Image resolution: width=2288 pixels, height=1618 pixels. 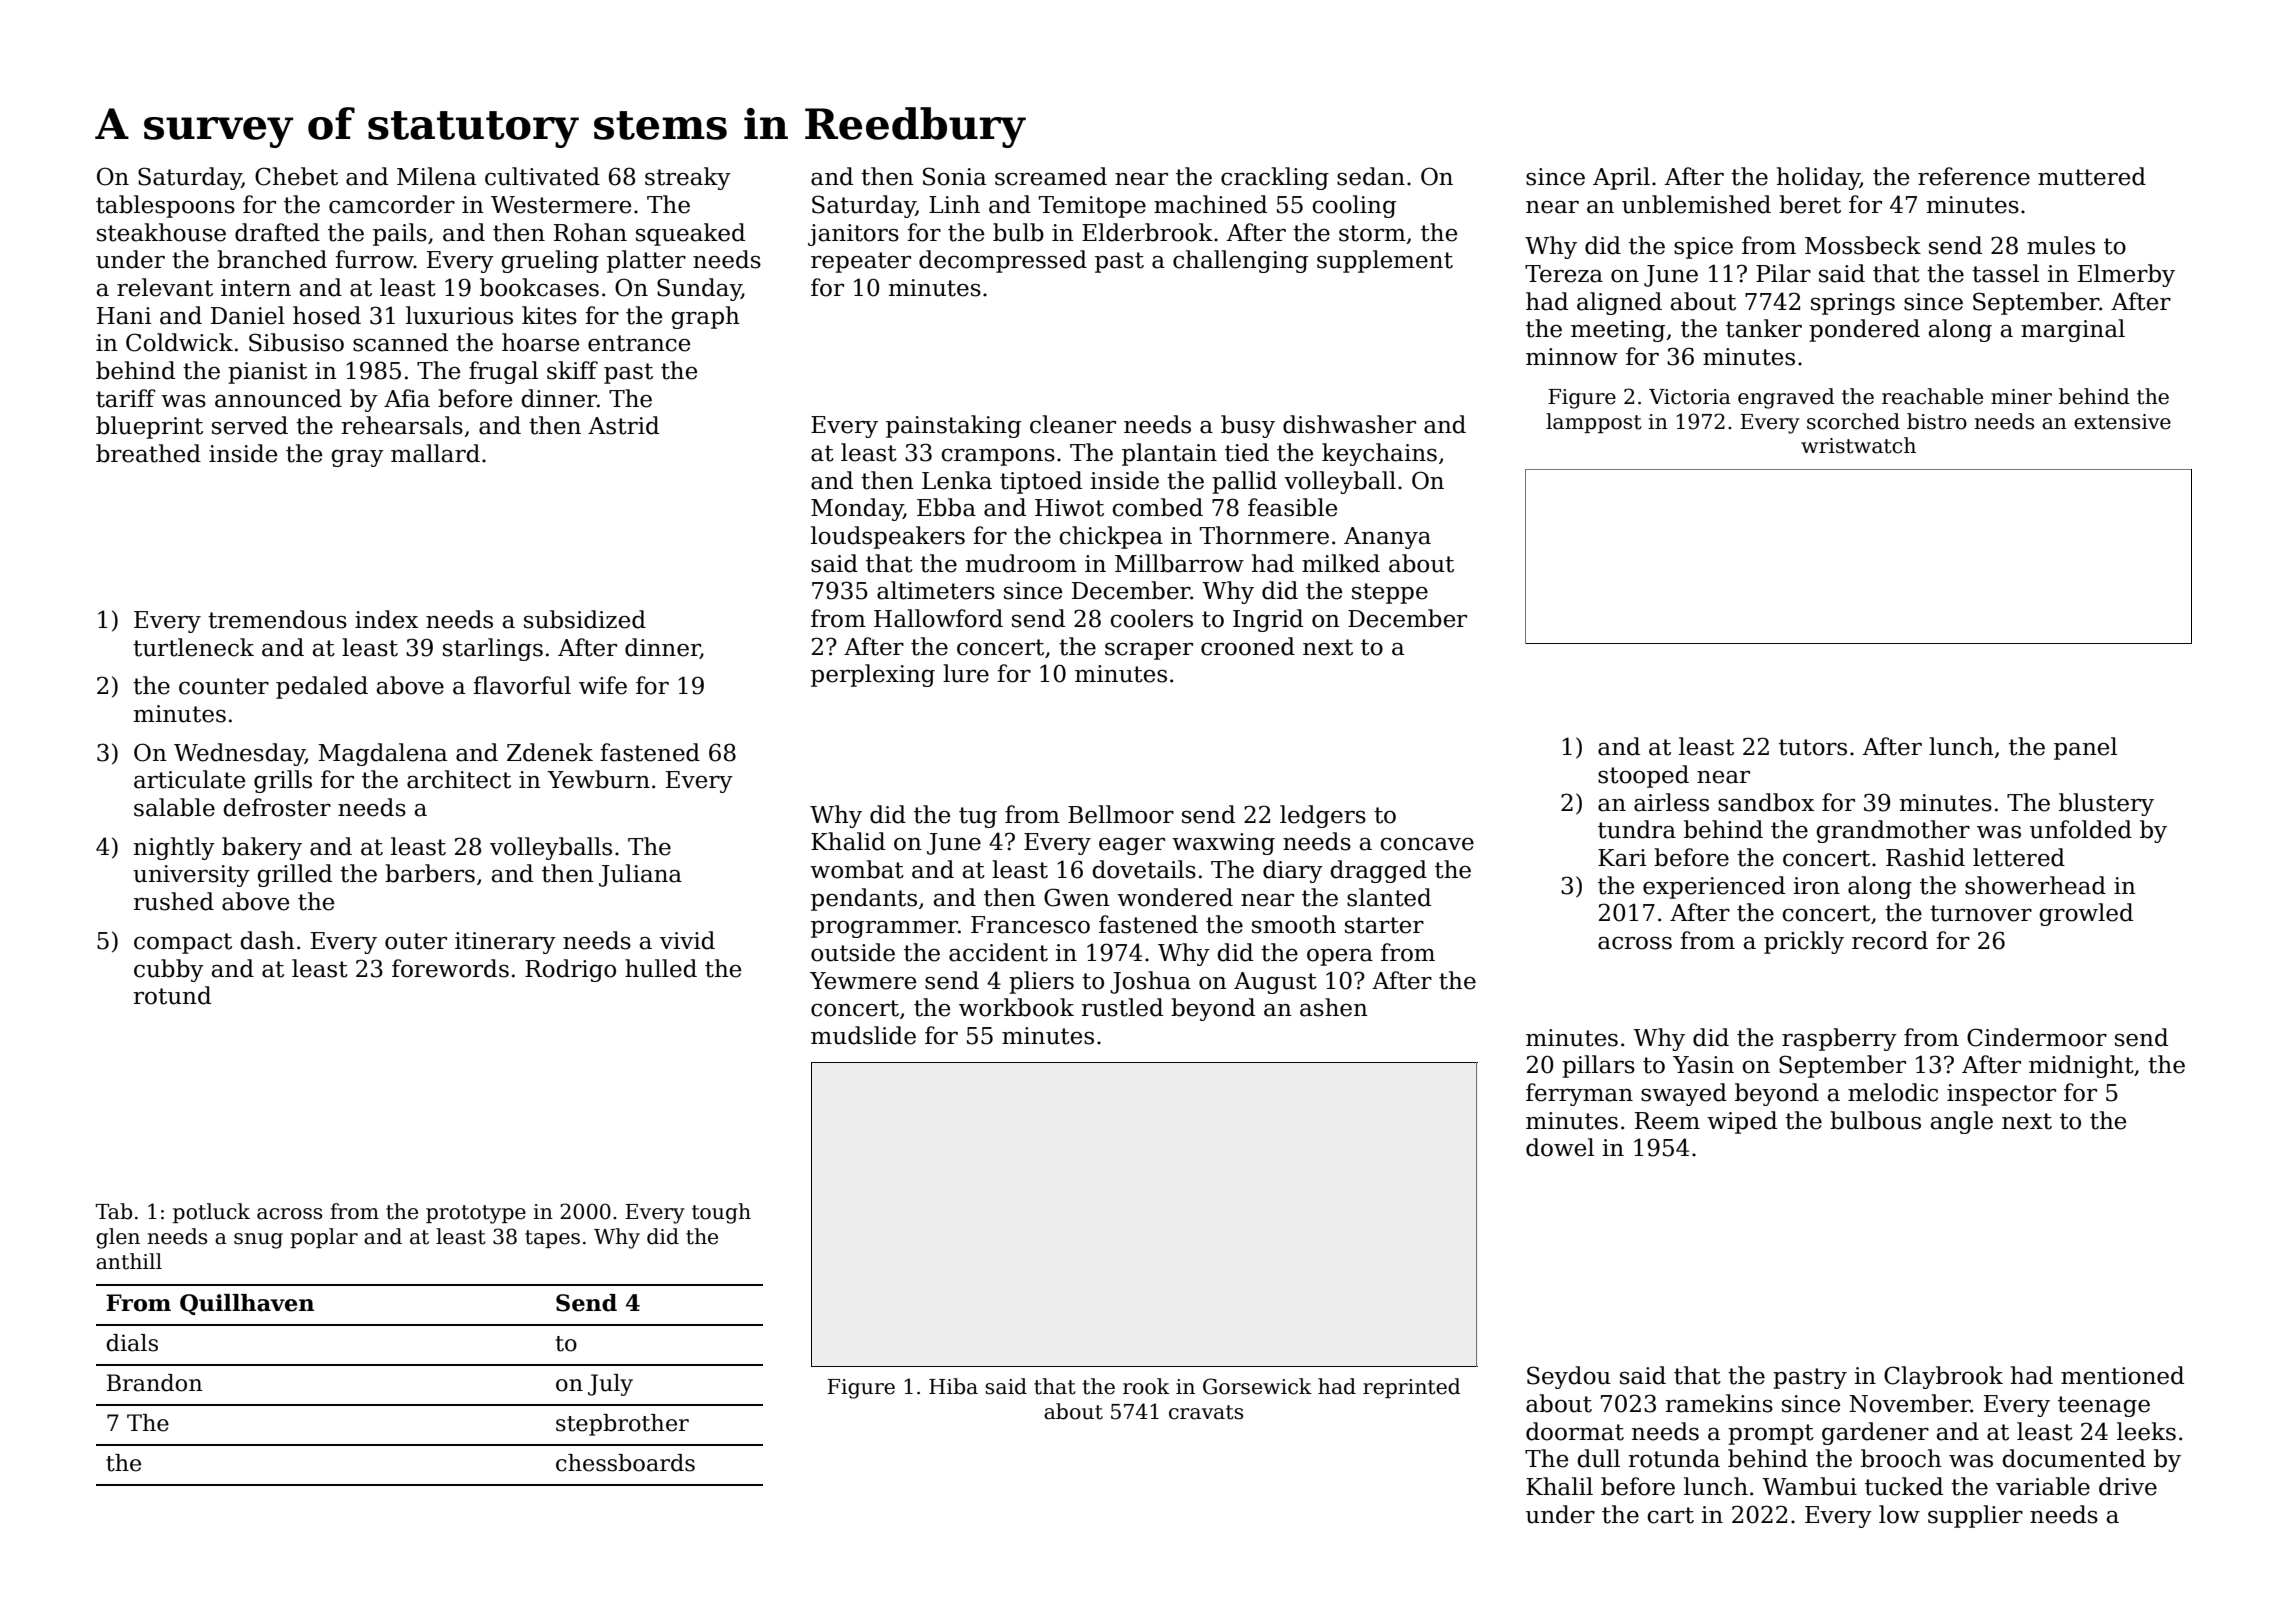 I want to click on poplar, so click(x=324, y=1238).
